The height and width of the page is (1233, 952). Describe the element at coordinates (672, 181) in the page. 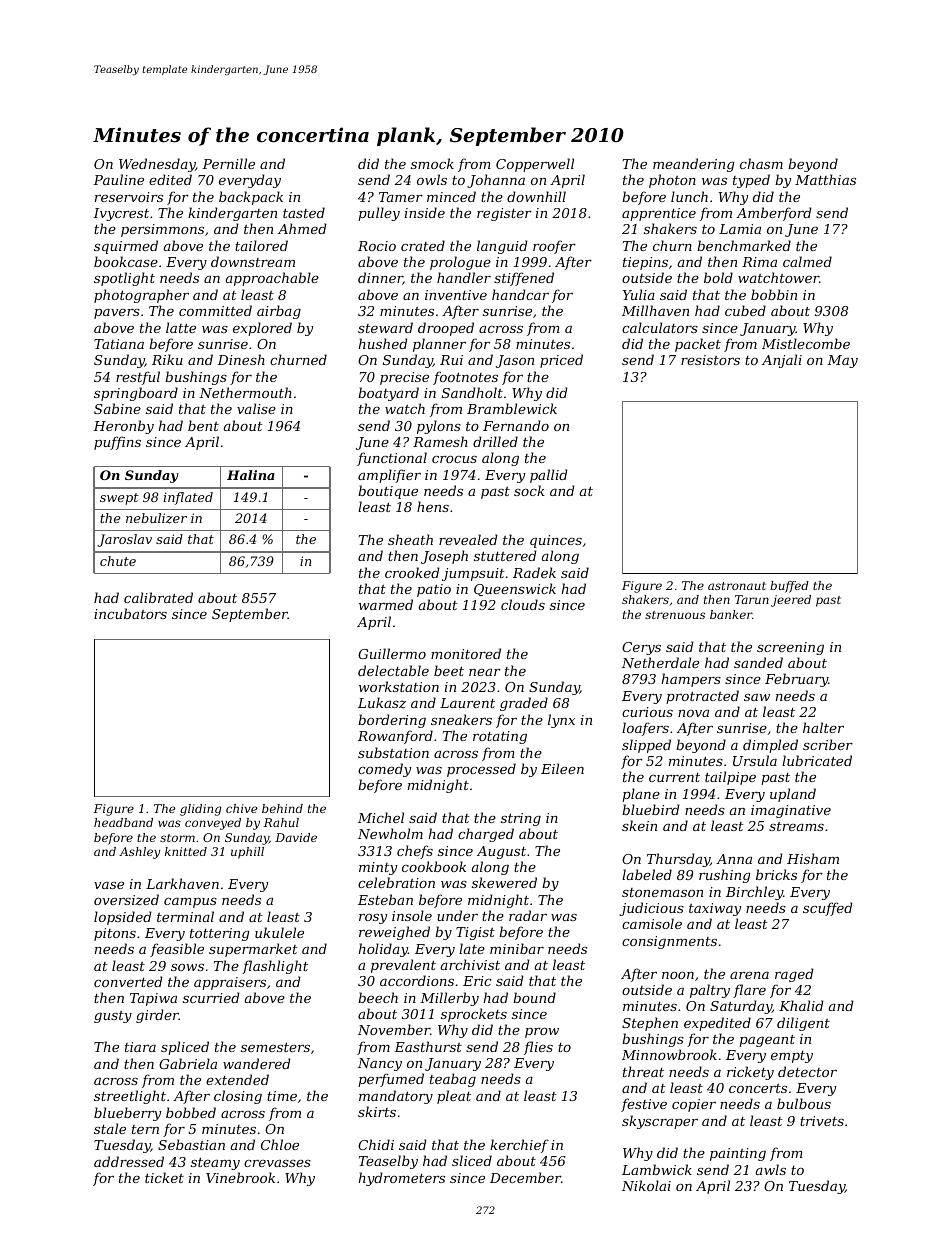

I see `photon` at that location.
